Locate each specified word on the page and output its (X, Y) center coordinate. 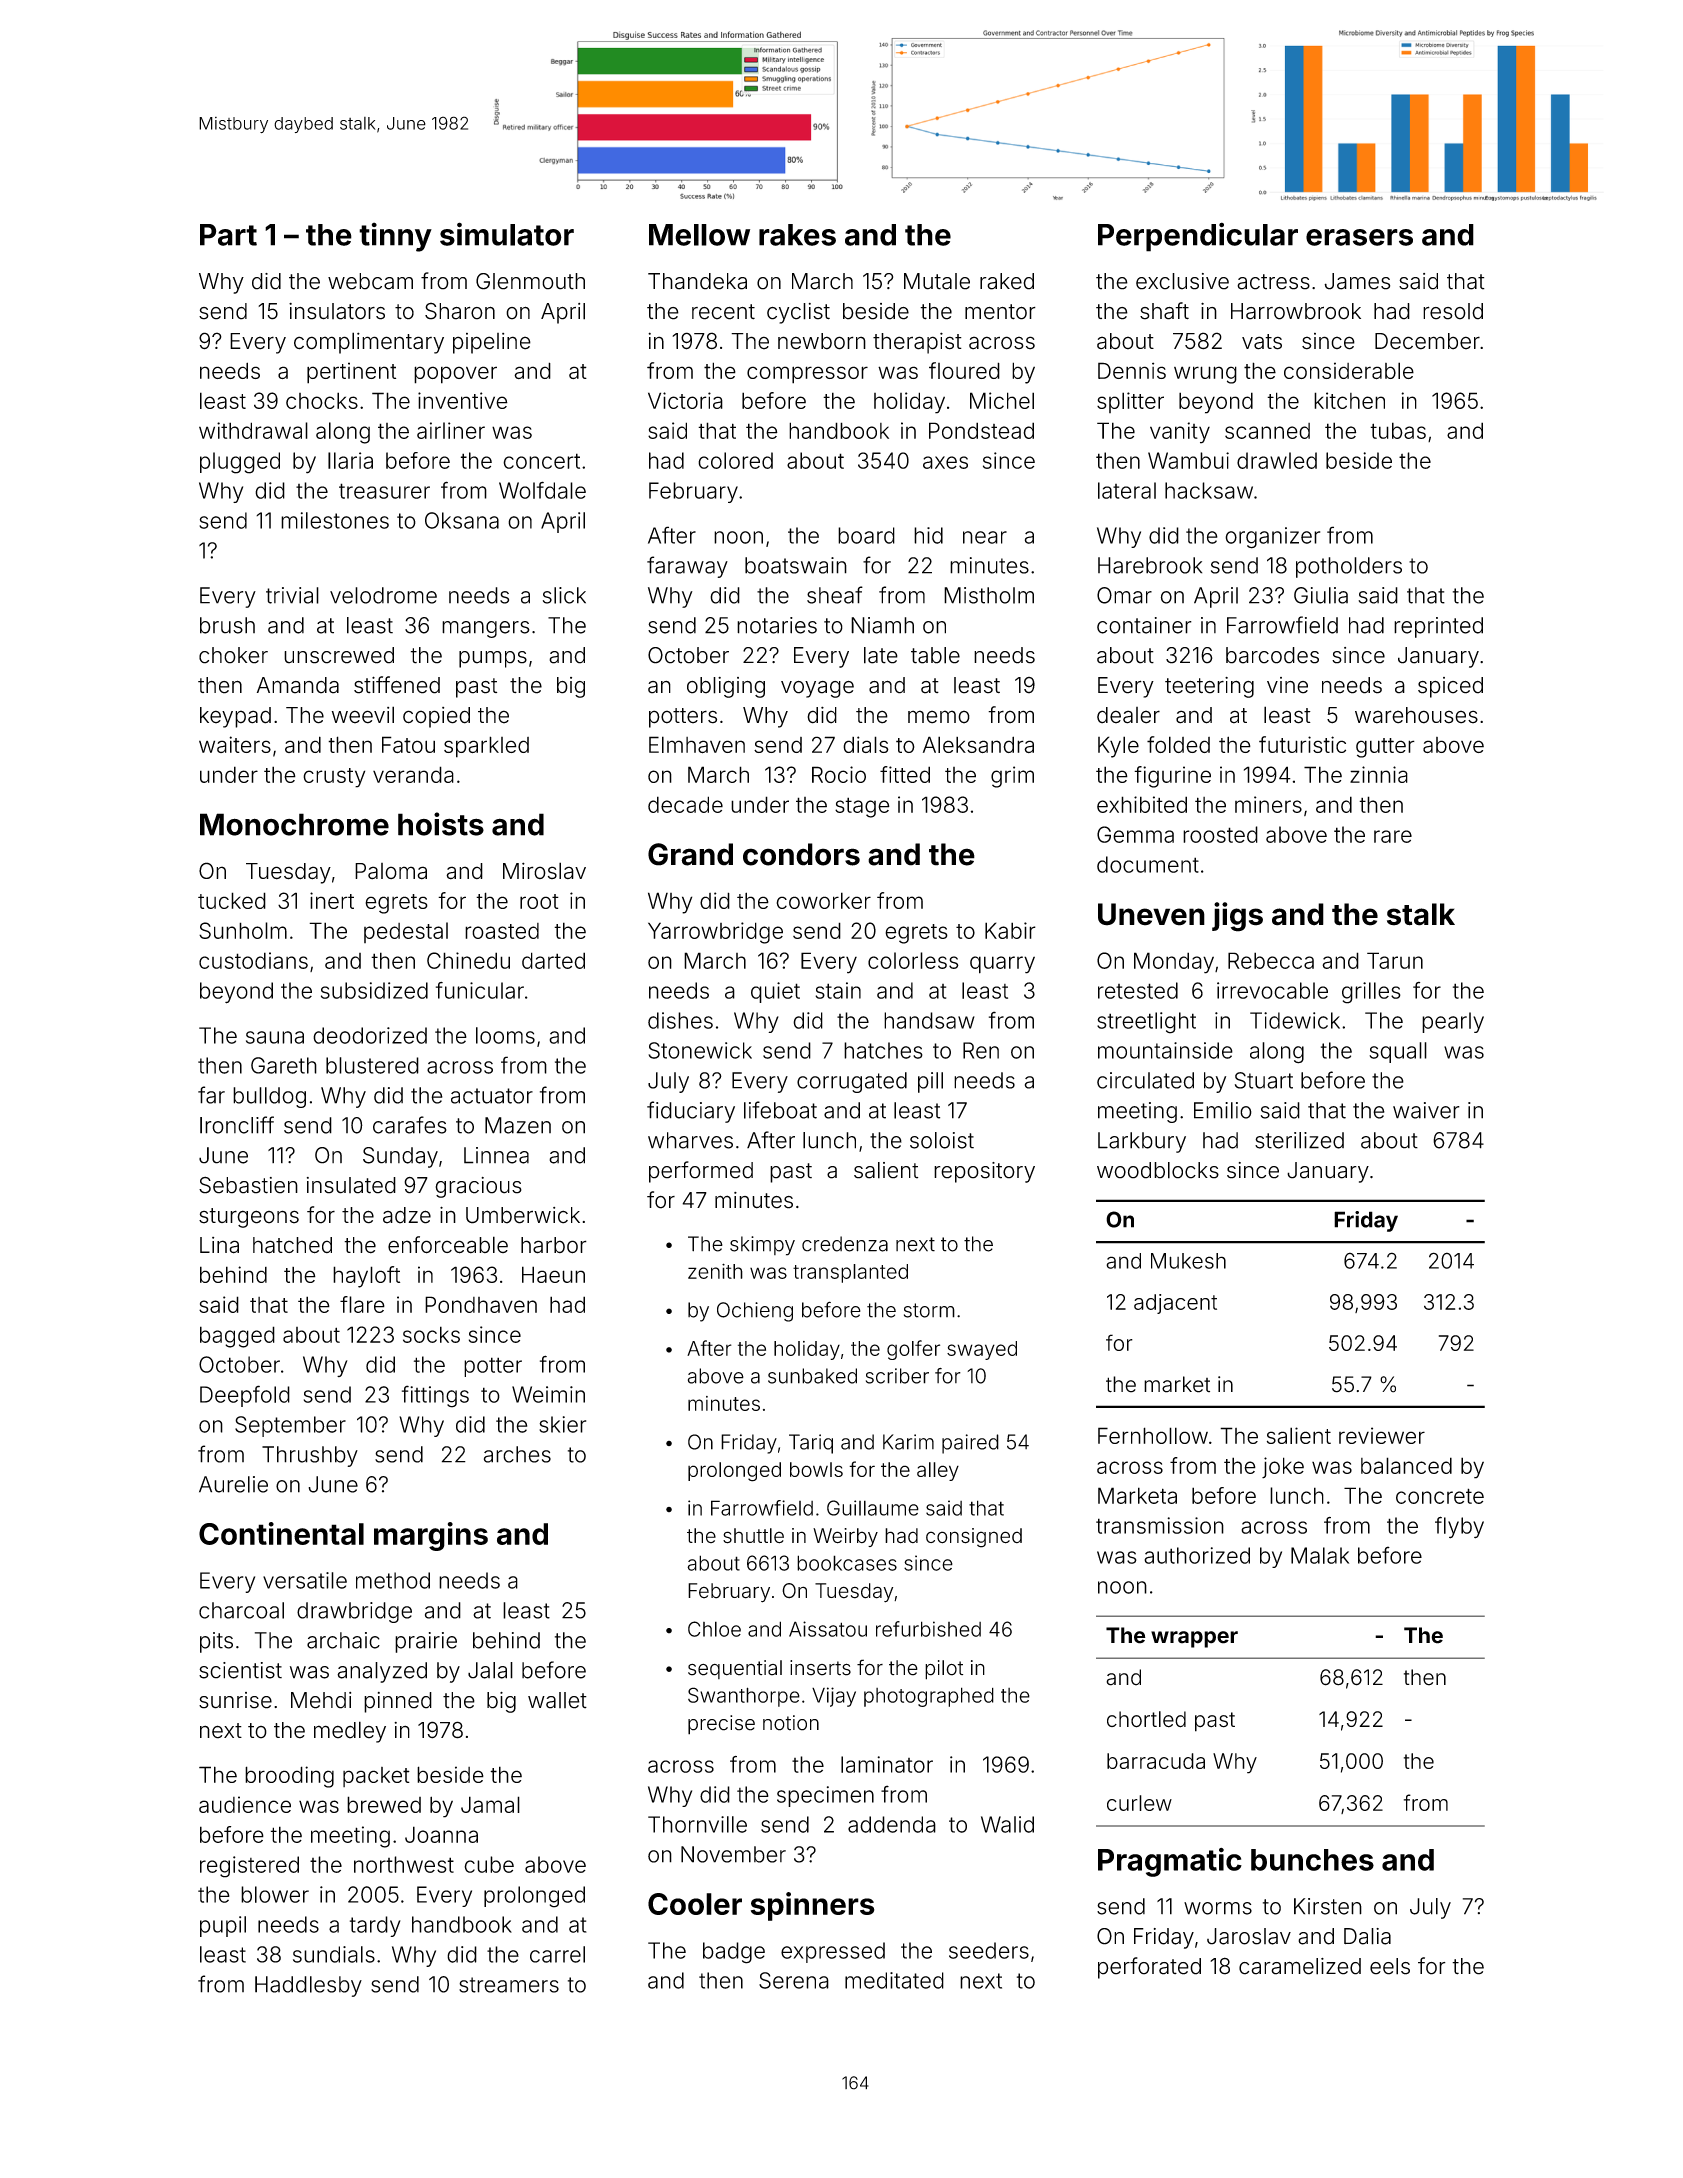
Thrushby (310, 1456)
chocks (322, 400)
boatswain (796, 565)
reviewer (1382, 1435)
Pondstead (981, 430)
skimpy (762, 1246)
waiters (235, 744)
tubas (1398, 430)
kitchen (1349, 400)
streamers (509, 1985)
